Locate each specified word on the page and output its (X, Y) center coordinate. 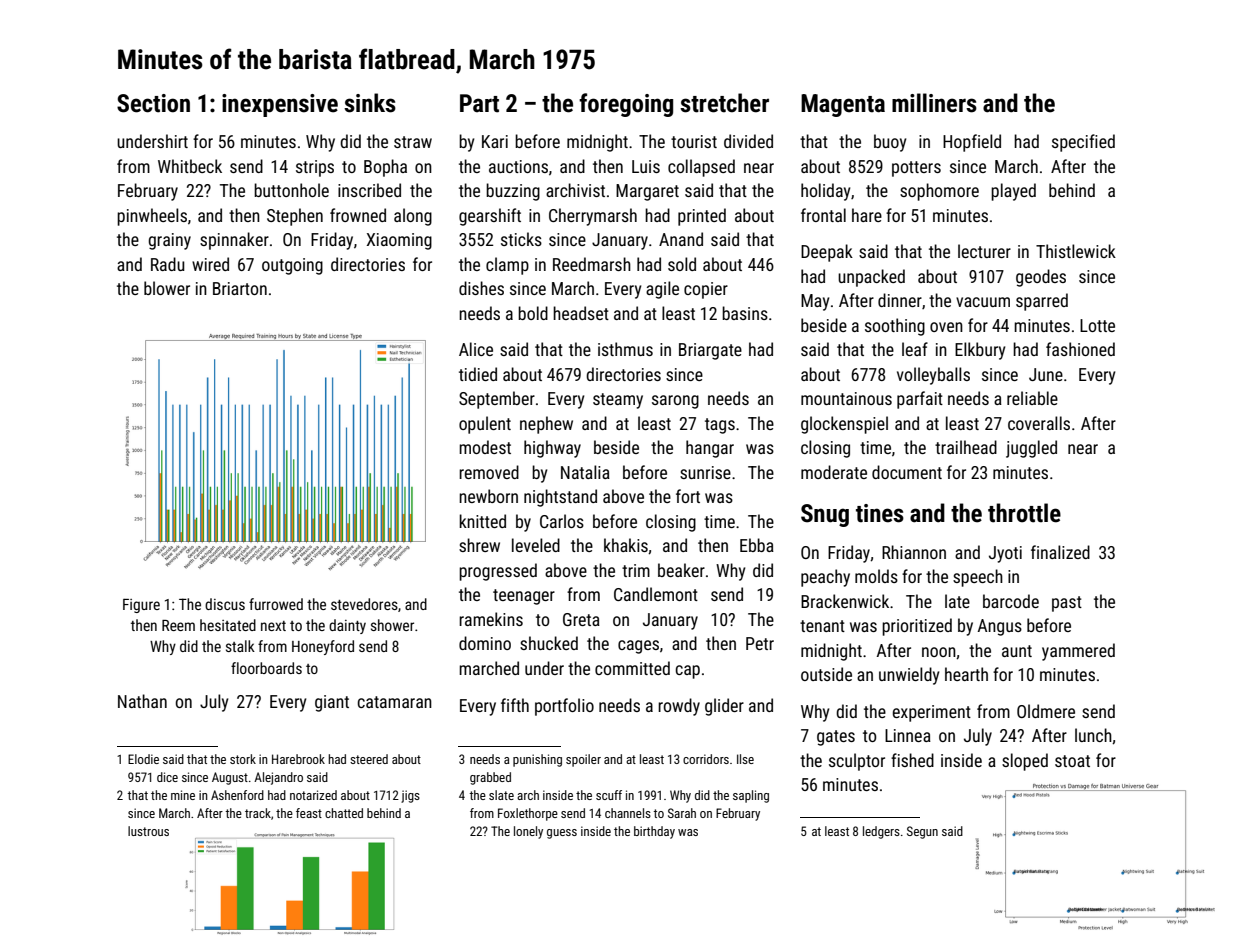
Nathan (142, 701)
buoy (890, 143)
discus (225, 604)
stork (243, 759)
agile (662, 290)
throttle (1024, 513)
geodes (1041, 278)
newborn (488, 496)
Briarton (240, 288)
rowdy (679, 707)
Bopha (385, 168)
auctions (518, 166)
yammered (1078, 652)
